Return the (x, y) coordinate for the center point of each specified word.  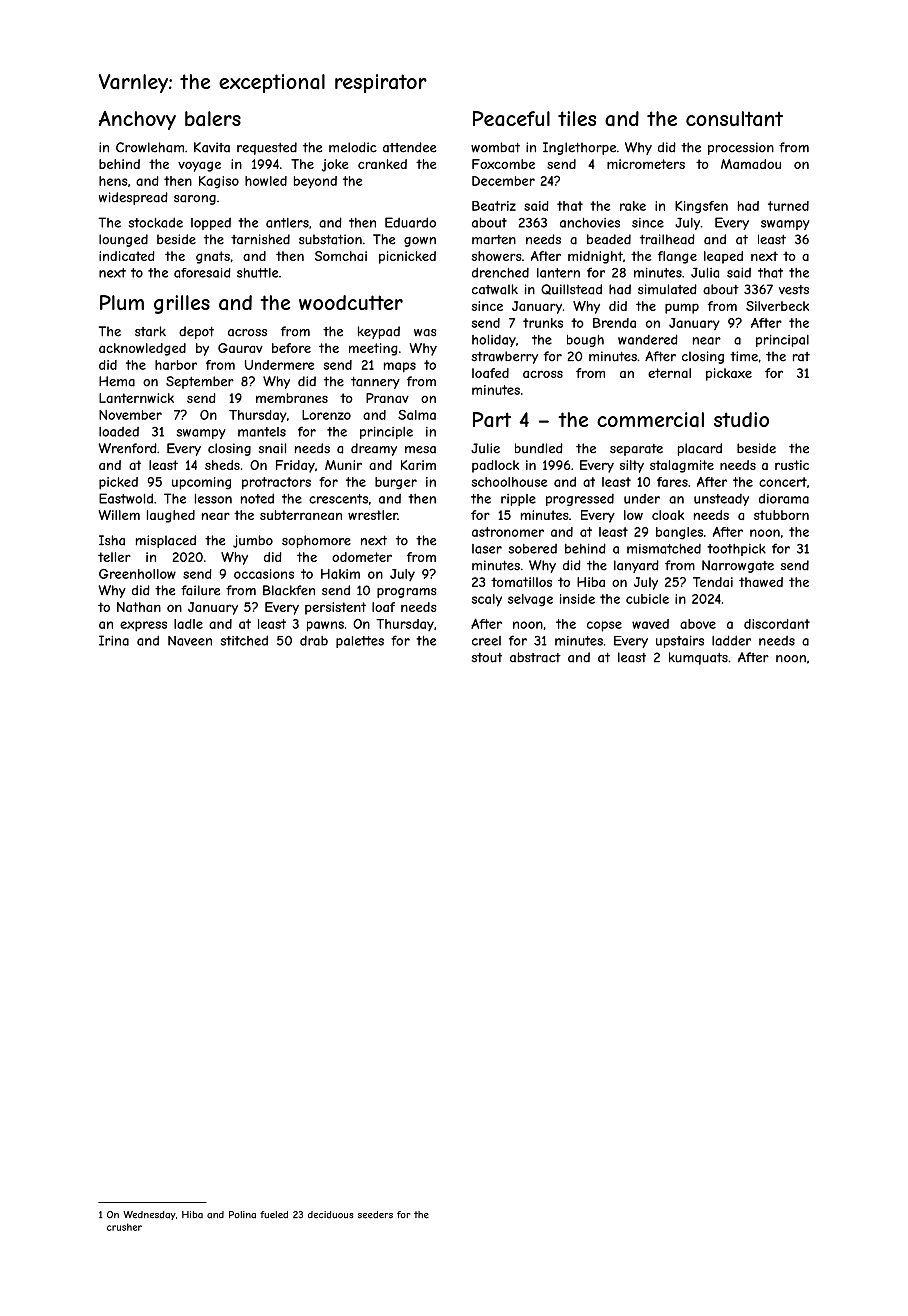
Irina (114, 640)
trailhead (667, 239)
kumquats (698, 658)
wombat (495, 147)
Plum (122, 302)
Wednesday (149, 1215)
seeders (375, 1215)
